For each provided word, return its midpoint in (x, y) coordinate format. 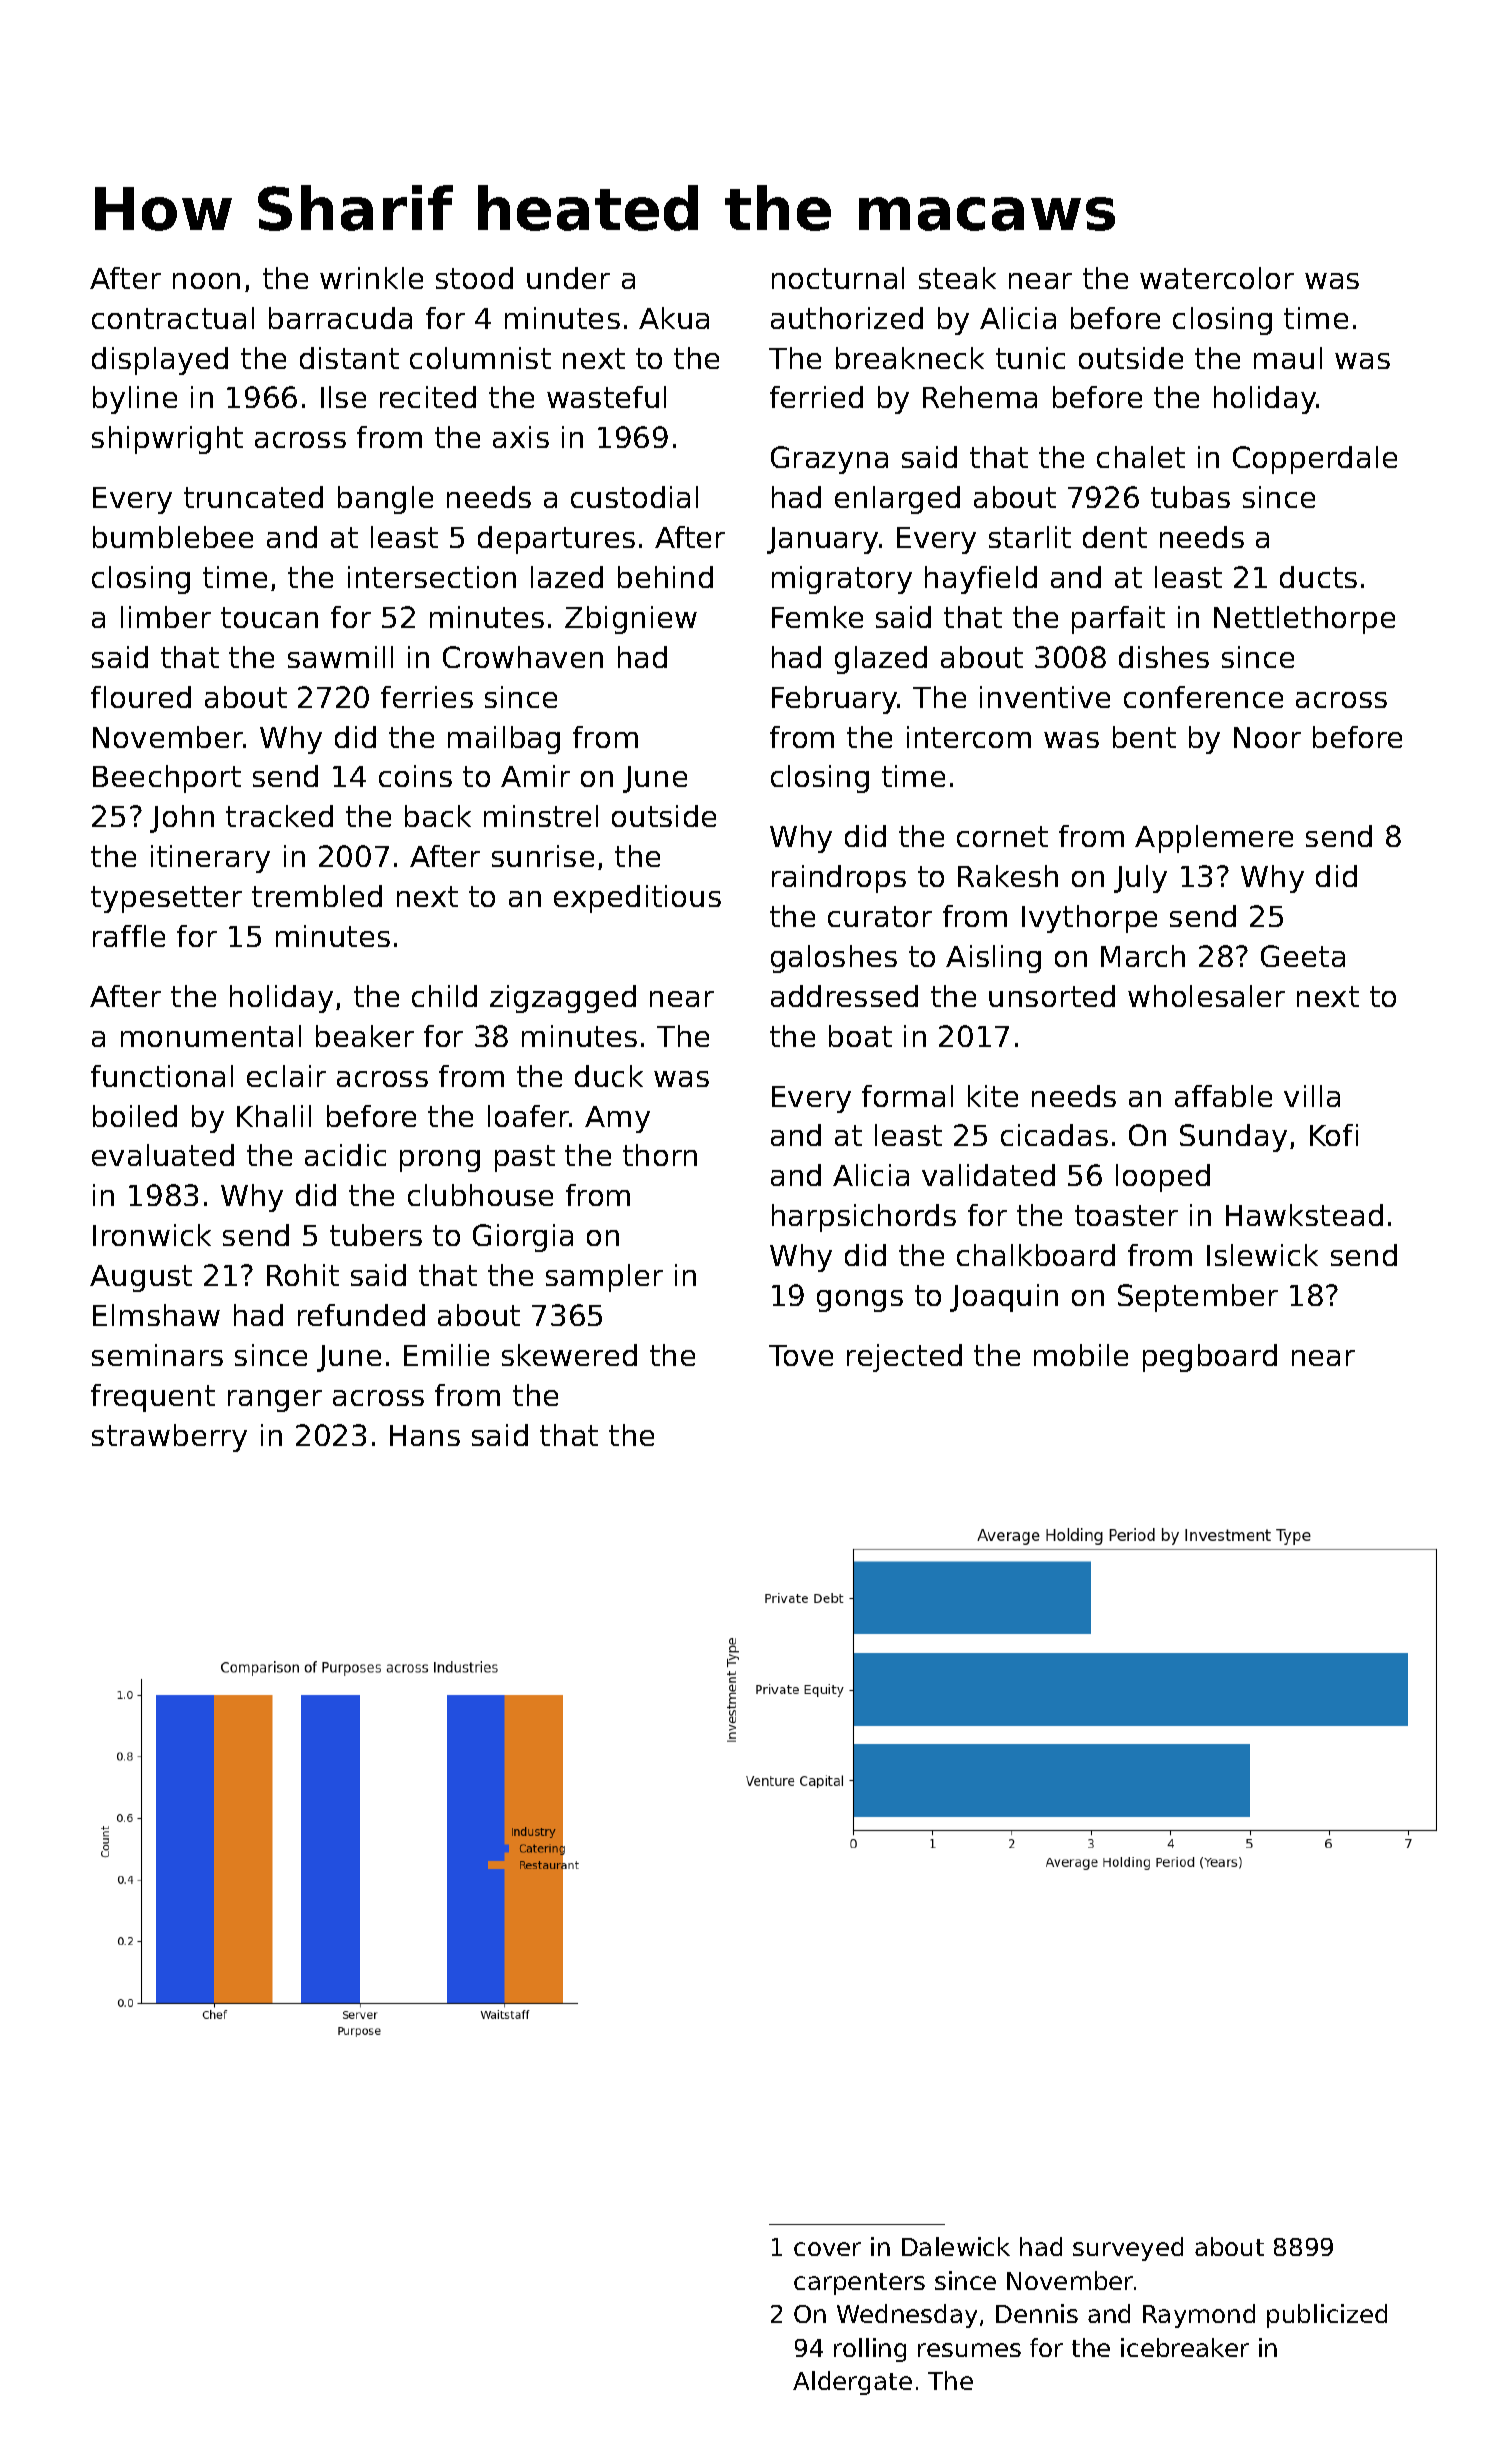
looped (1163, 1178)
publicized (1327, 2316)
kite (993, 1096)
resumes (969, 2350)
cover (827, 2249)
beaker (365, 1036)
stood (474, 278)
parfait (1118, 620)
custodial (634, 497)
